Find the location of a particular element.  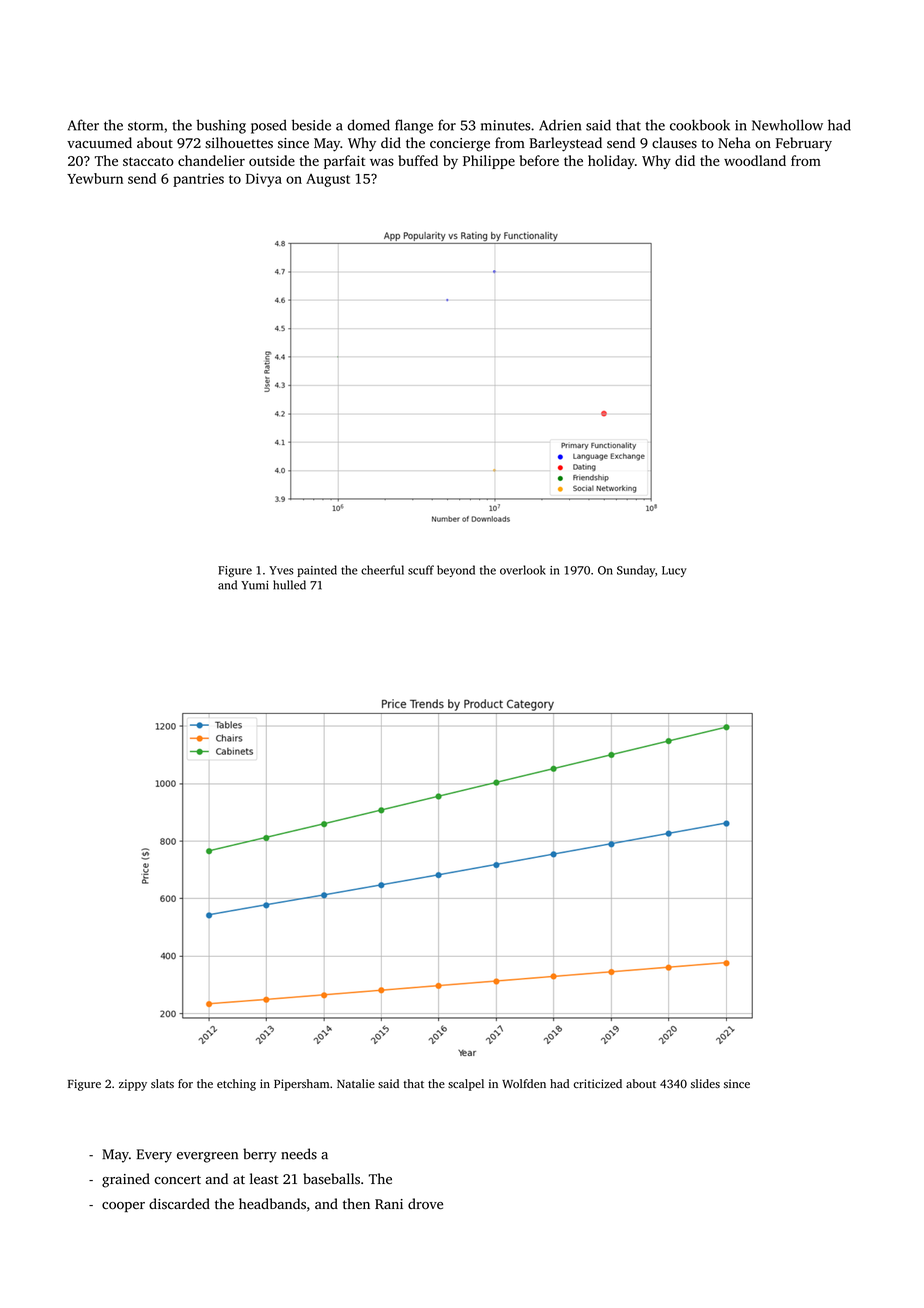

Newhollow is located at coordinates (787, 125).
